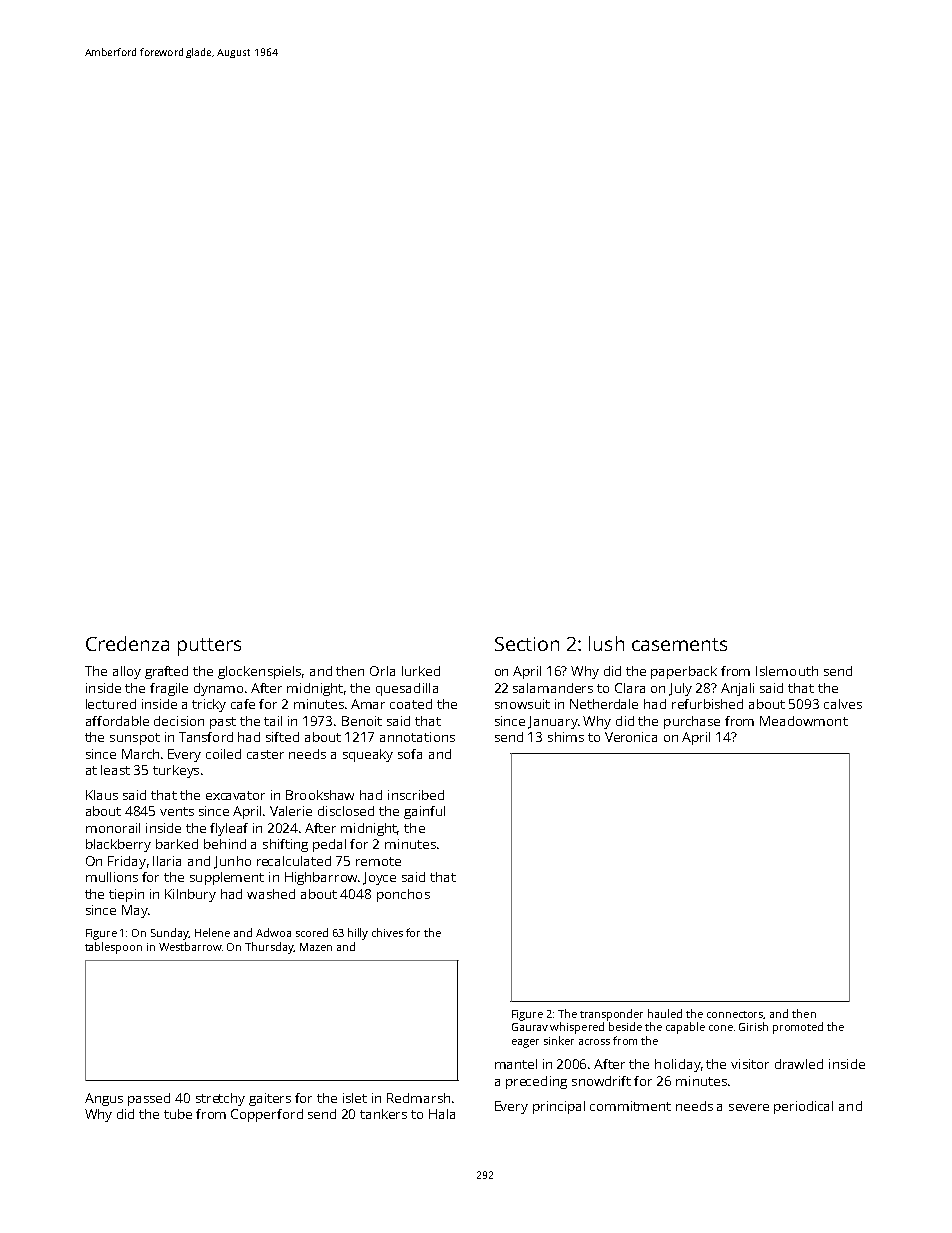  I want to click on affordable, so click(117, 721).
